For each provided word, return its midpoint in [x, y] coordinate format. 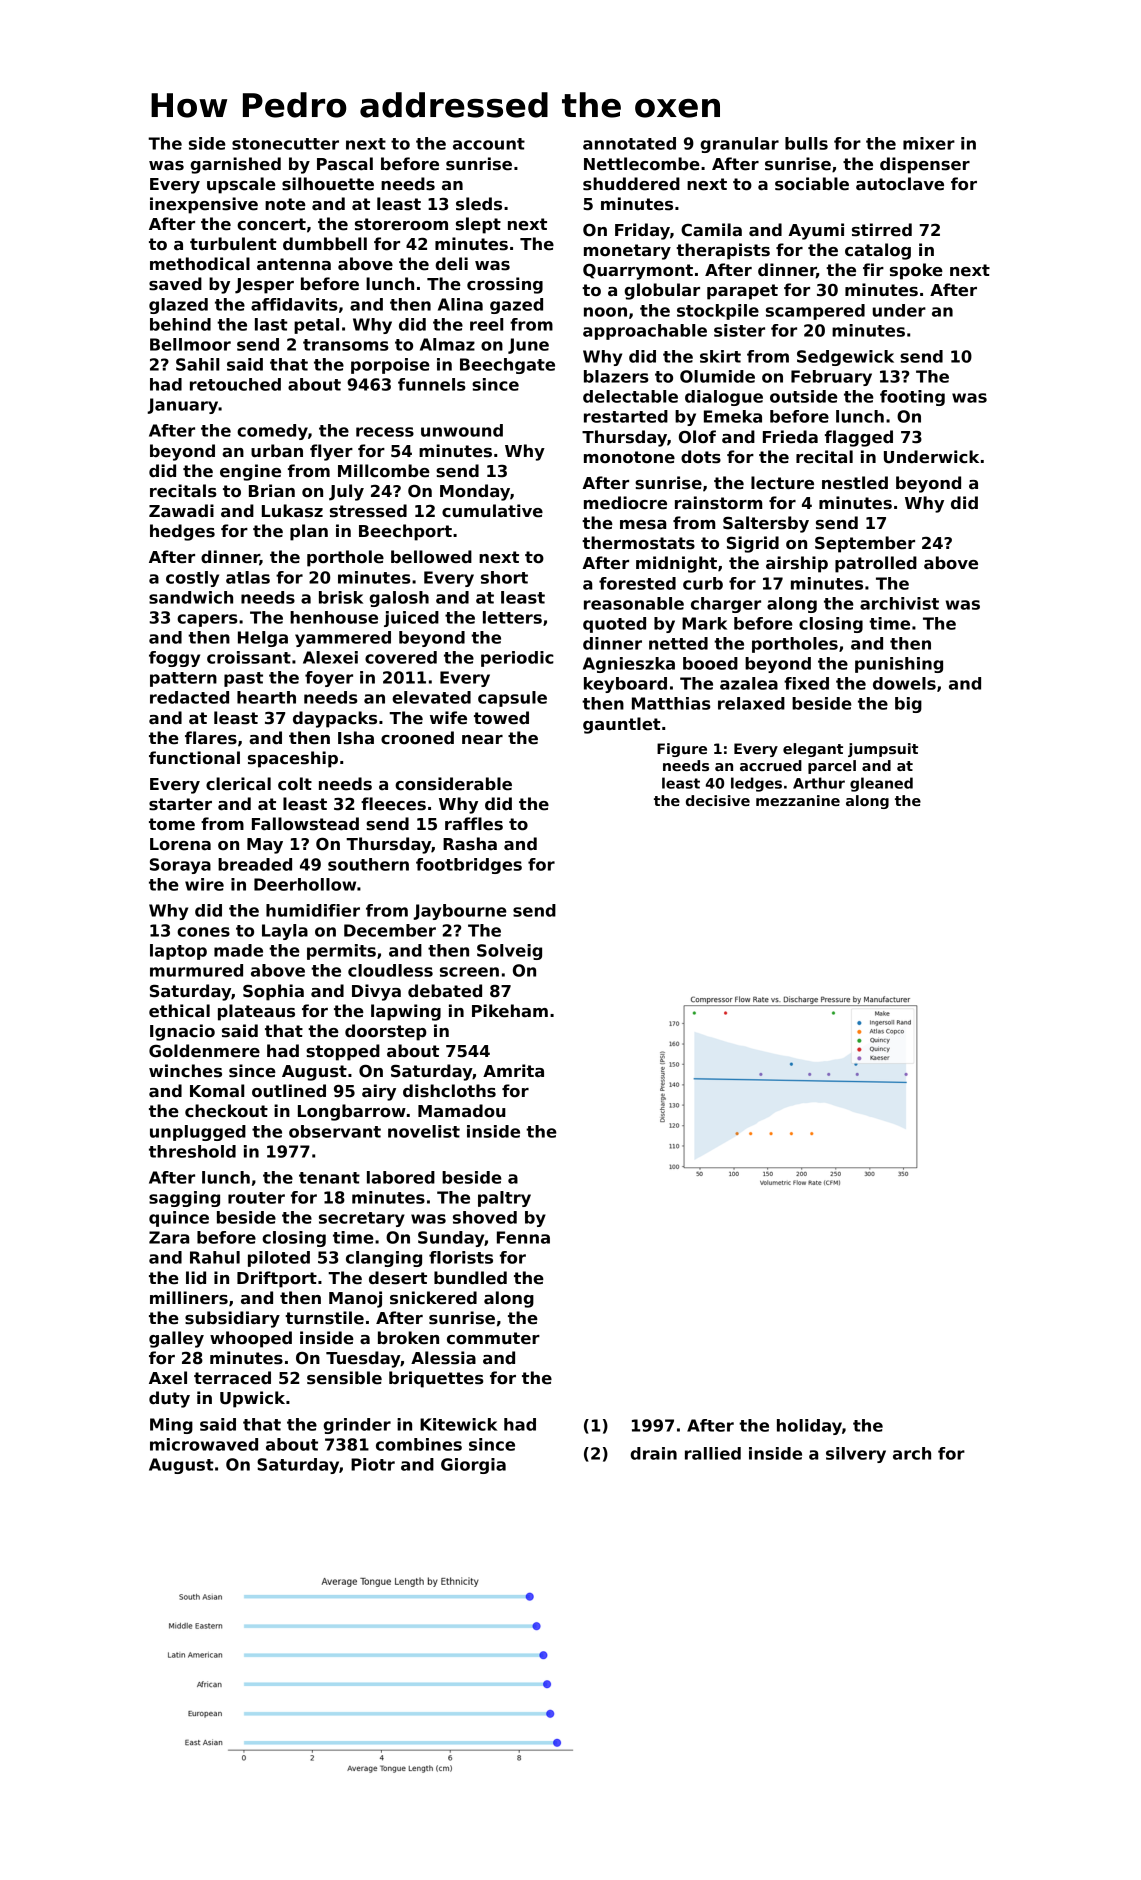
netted [678, 643]
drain [653, 1453]
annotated [629, 143]
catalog [878, 251]
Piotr [373, 1464]
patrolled [876, 564]
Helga [263, 639]
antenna [294, 264]
